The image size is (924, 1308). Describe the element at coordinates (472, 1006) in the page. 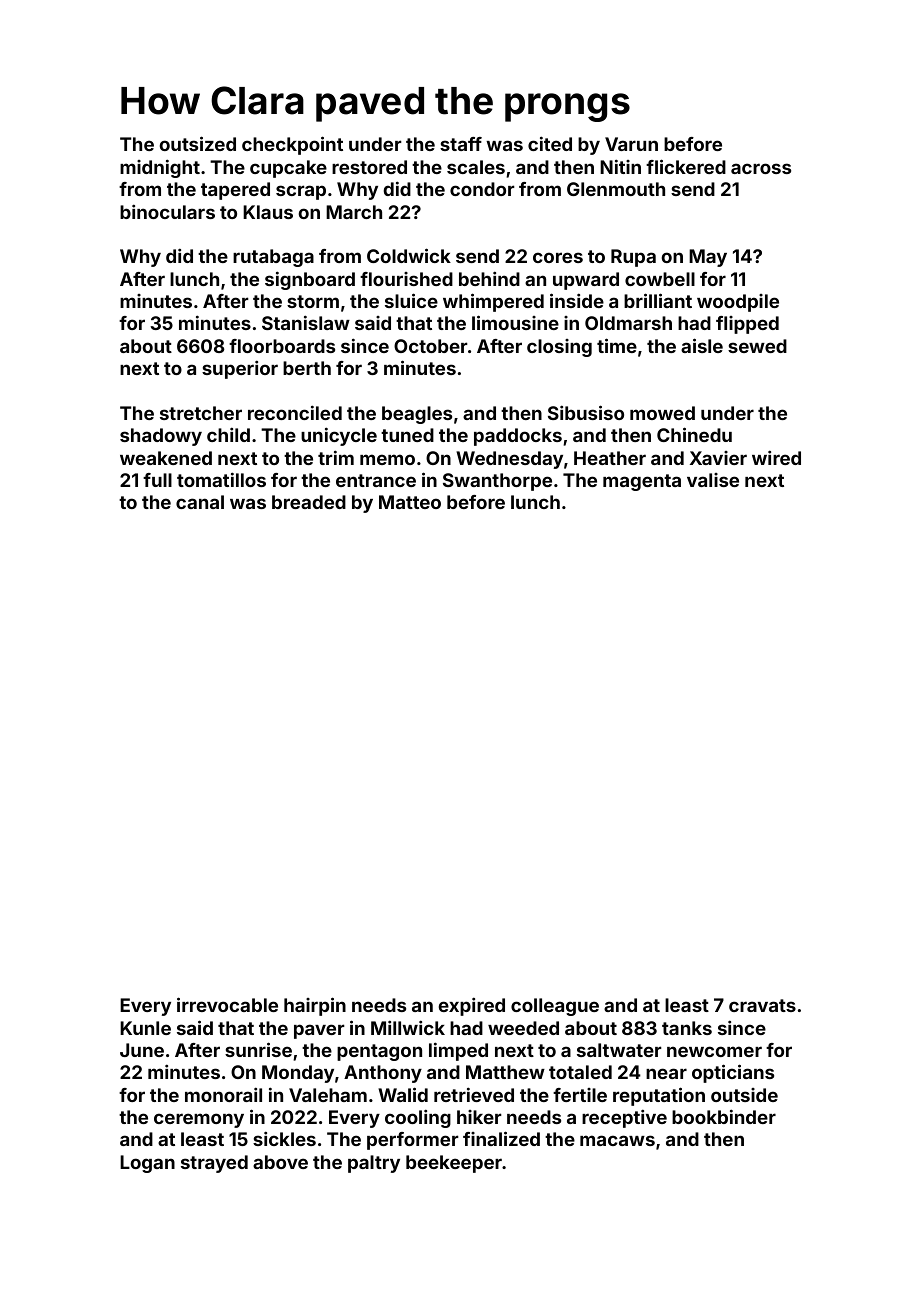

I see `expired` at that location.
